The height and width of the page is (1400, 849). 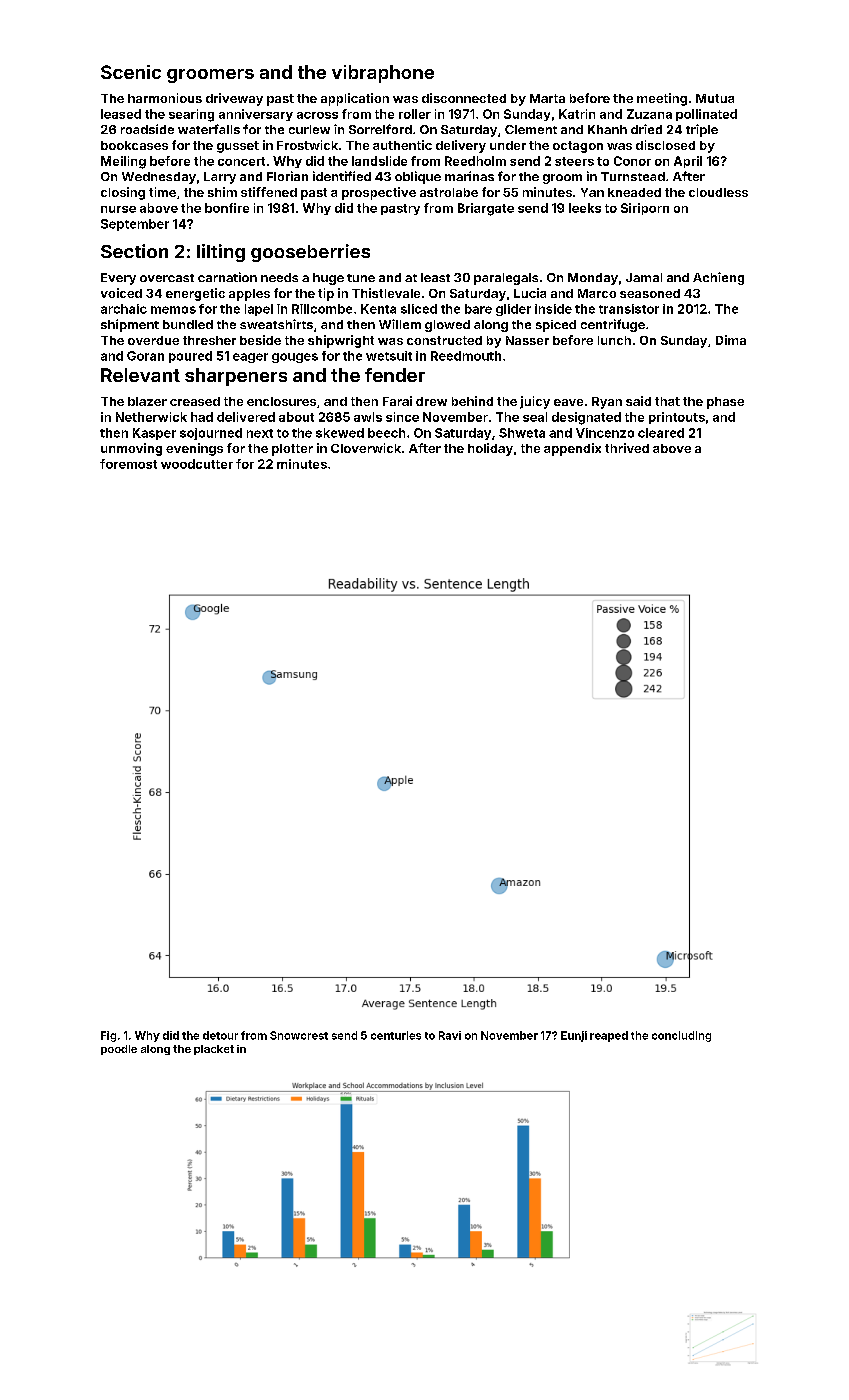 What do you see at coordinates (123, 193) in the page?
I see `closing` at bounding box center [123, 193].
